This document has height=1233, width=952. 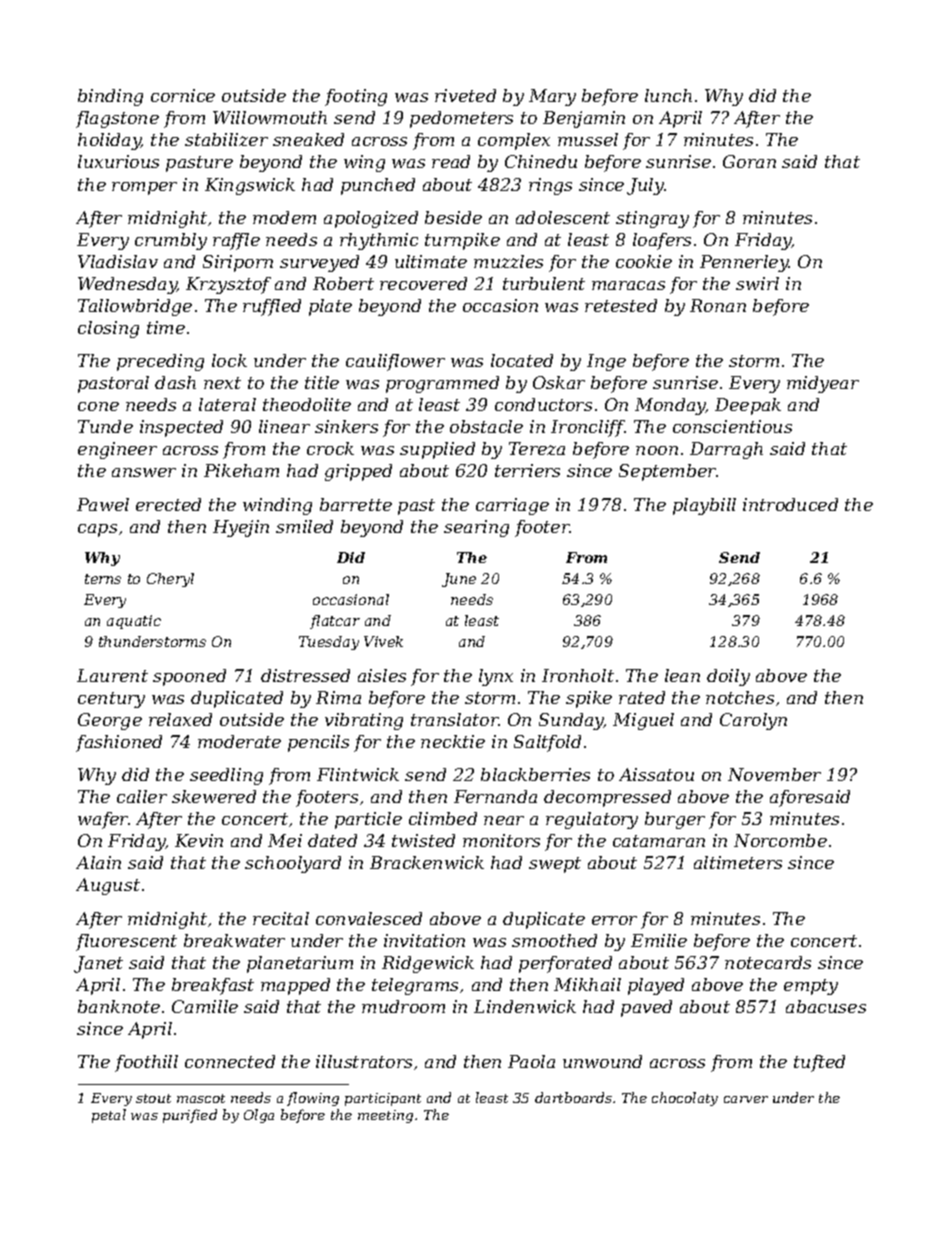 I want to click on riveted, so click(x=465, y=95).
